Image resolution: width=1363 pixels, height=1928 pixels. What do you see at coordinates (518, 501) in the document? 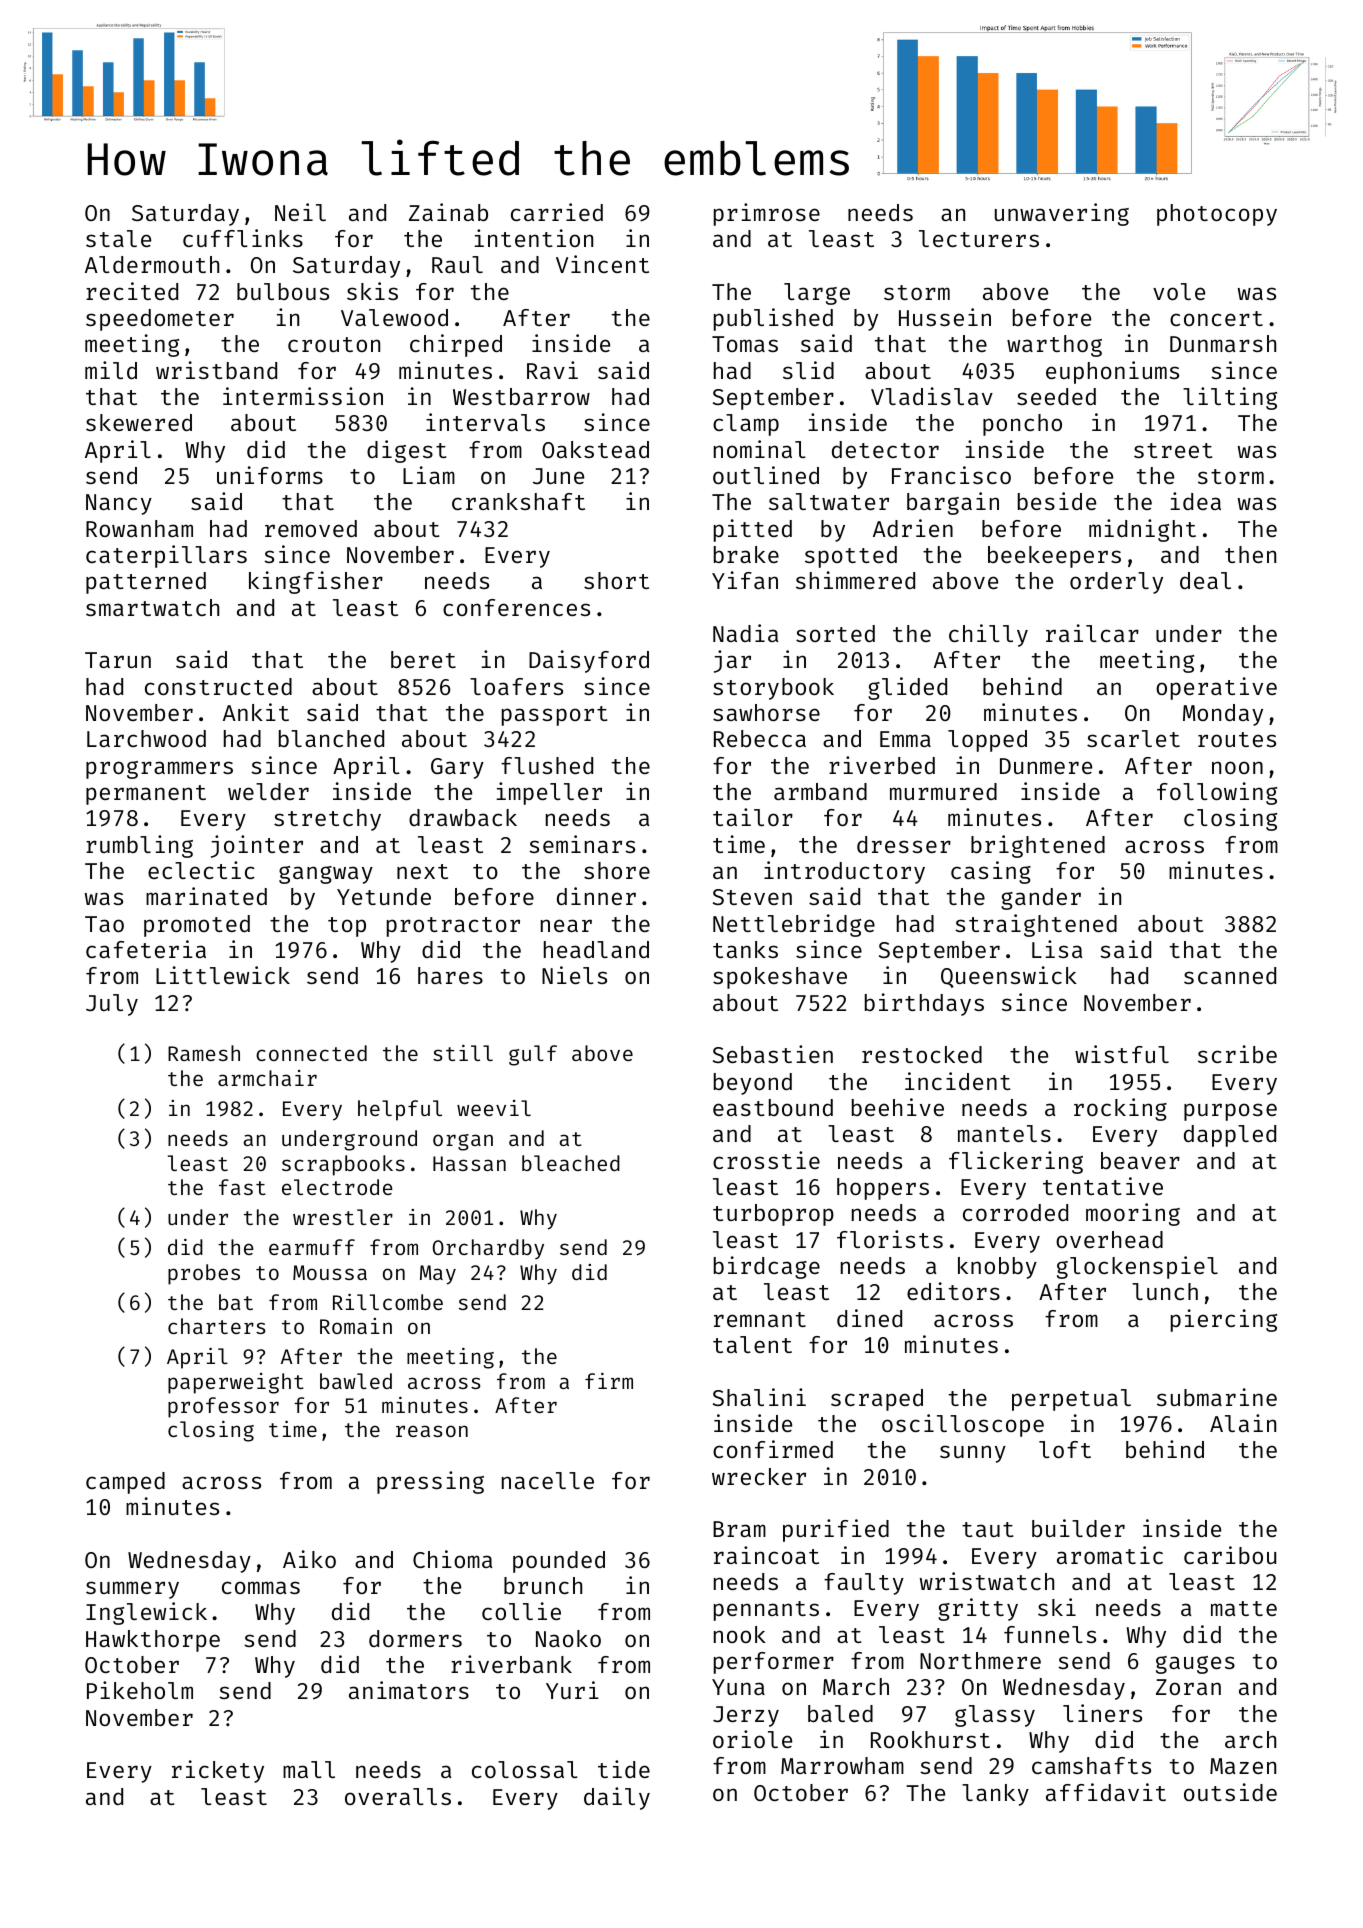
I see `crankshaft` at bounding box center [518, 501].
